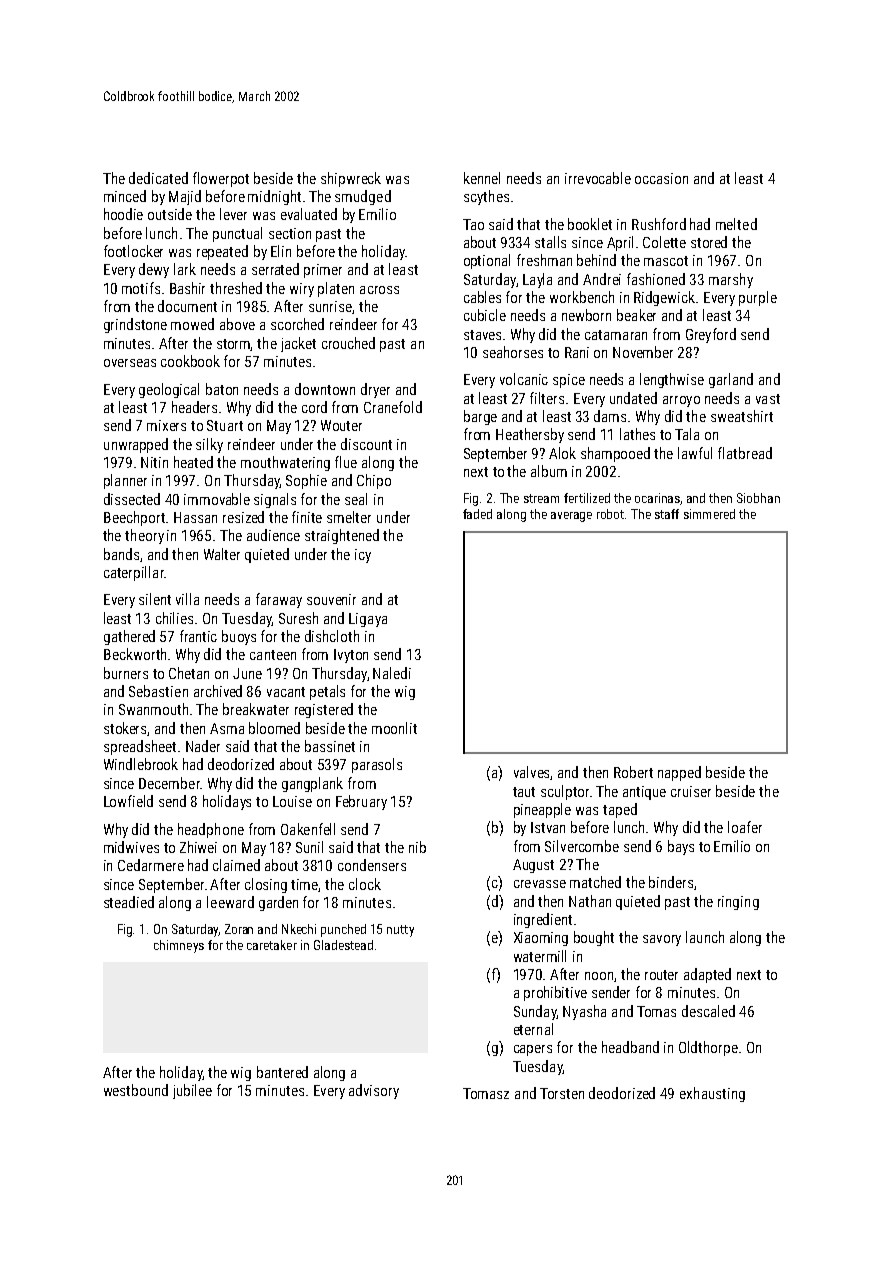 The height and width of the screenshot is (1265, 891). Describe the element at coordinates (282, 1072) in the screenshot. I see `bantered` at that location.
